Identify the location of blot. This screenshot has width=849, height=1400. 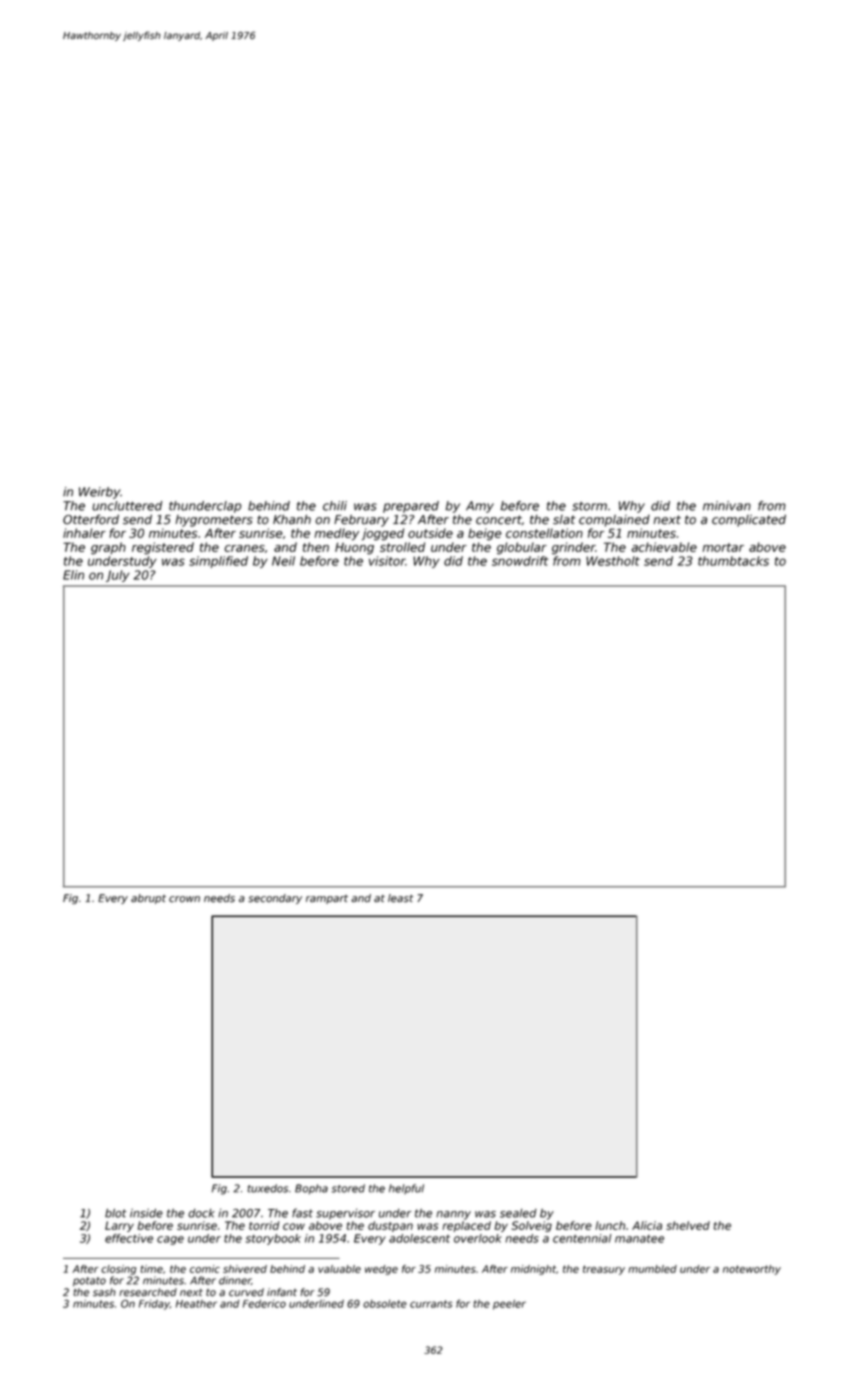
(116, 1213).
